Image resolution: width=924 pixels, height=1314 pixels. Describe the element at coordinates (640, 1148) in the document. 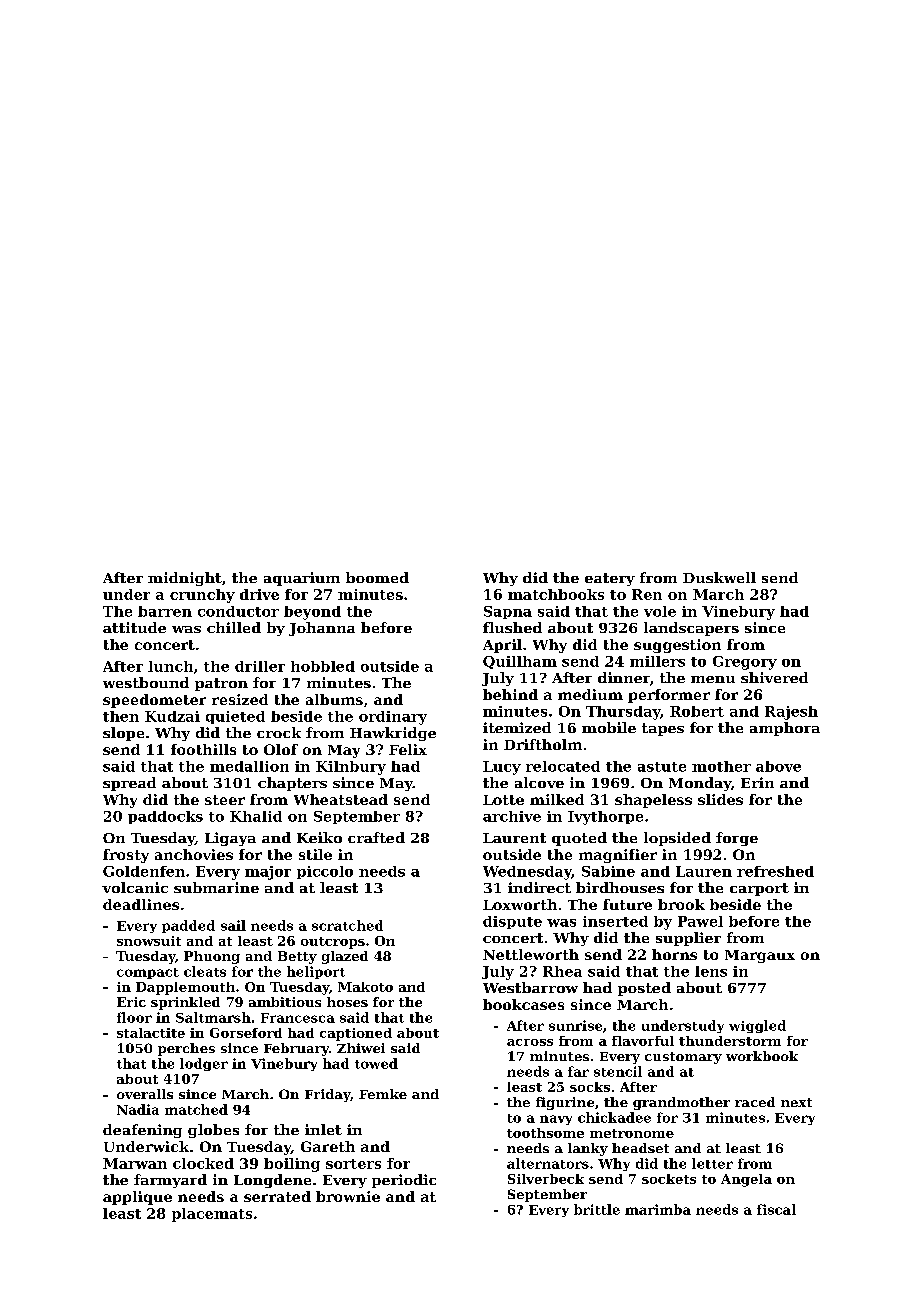

I see `headset` at that location.
